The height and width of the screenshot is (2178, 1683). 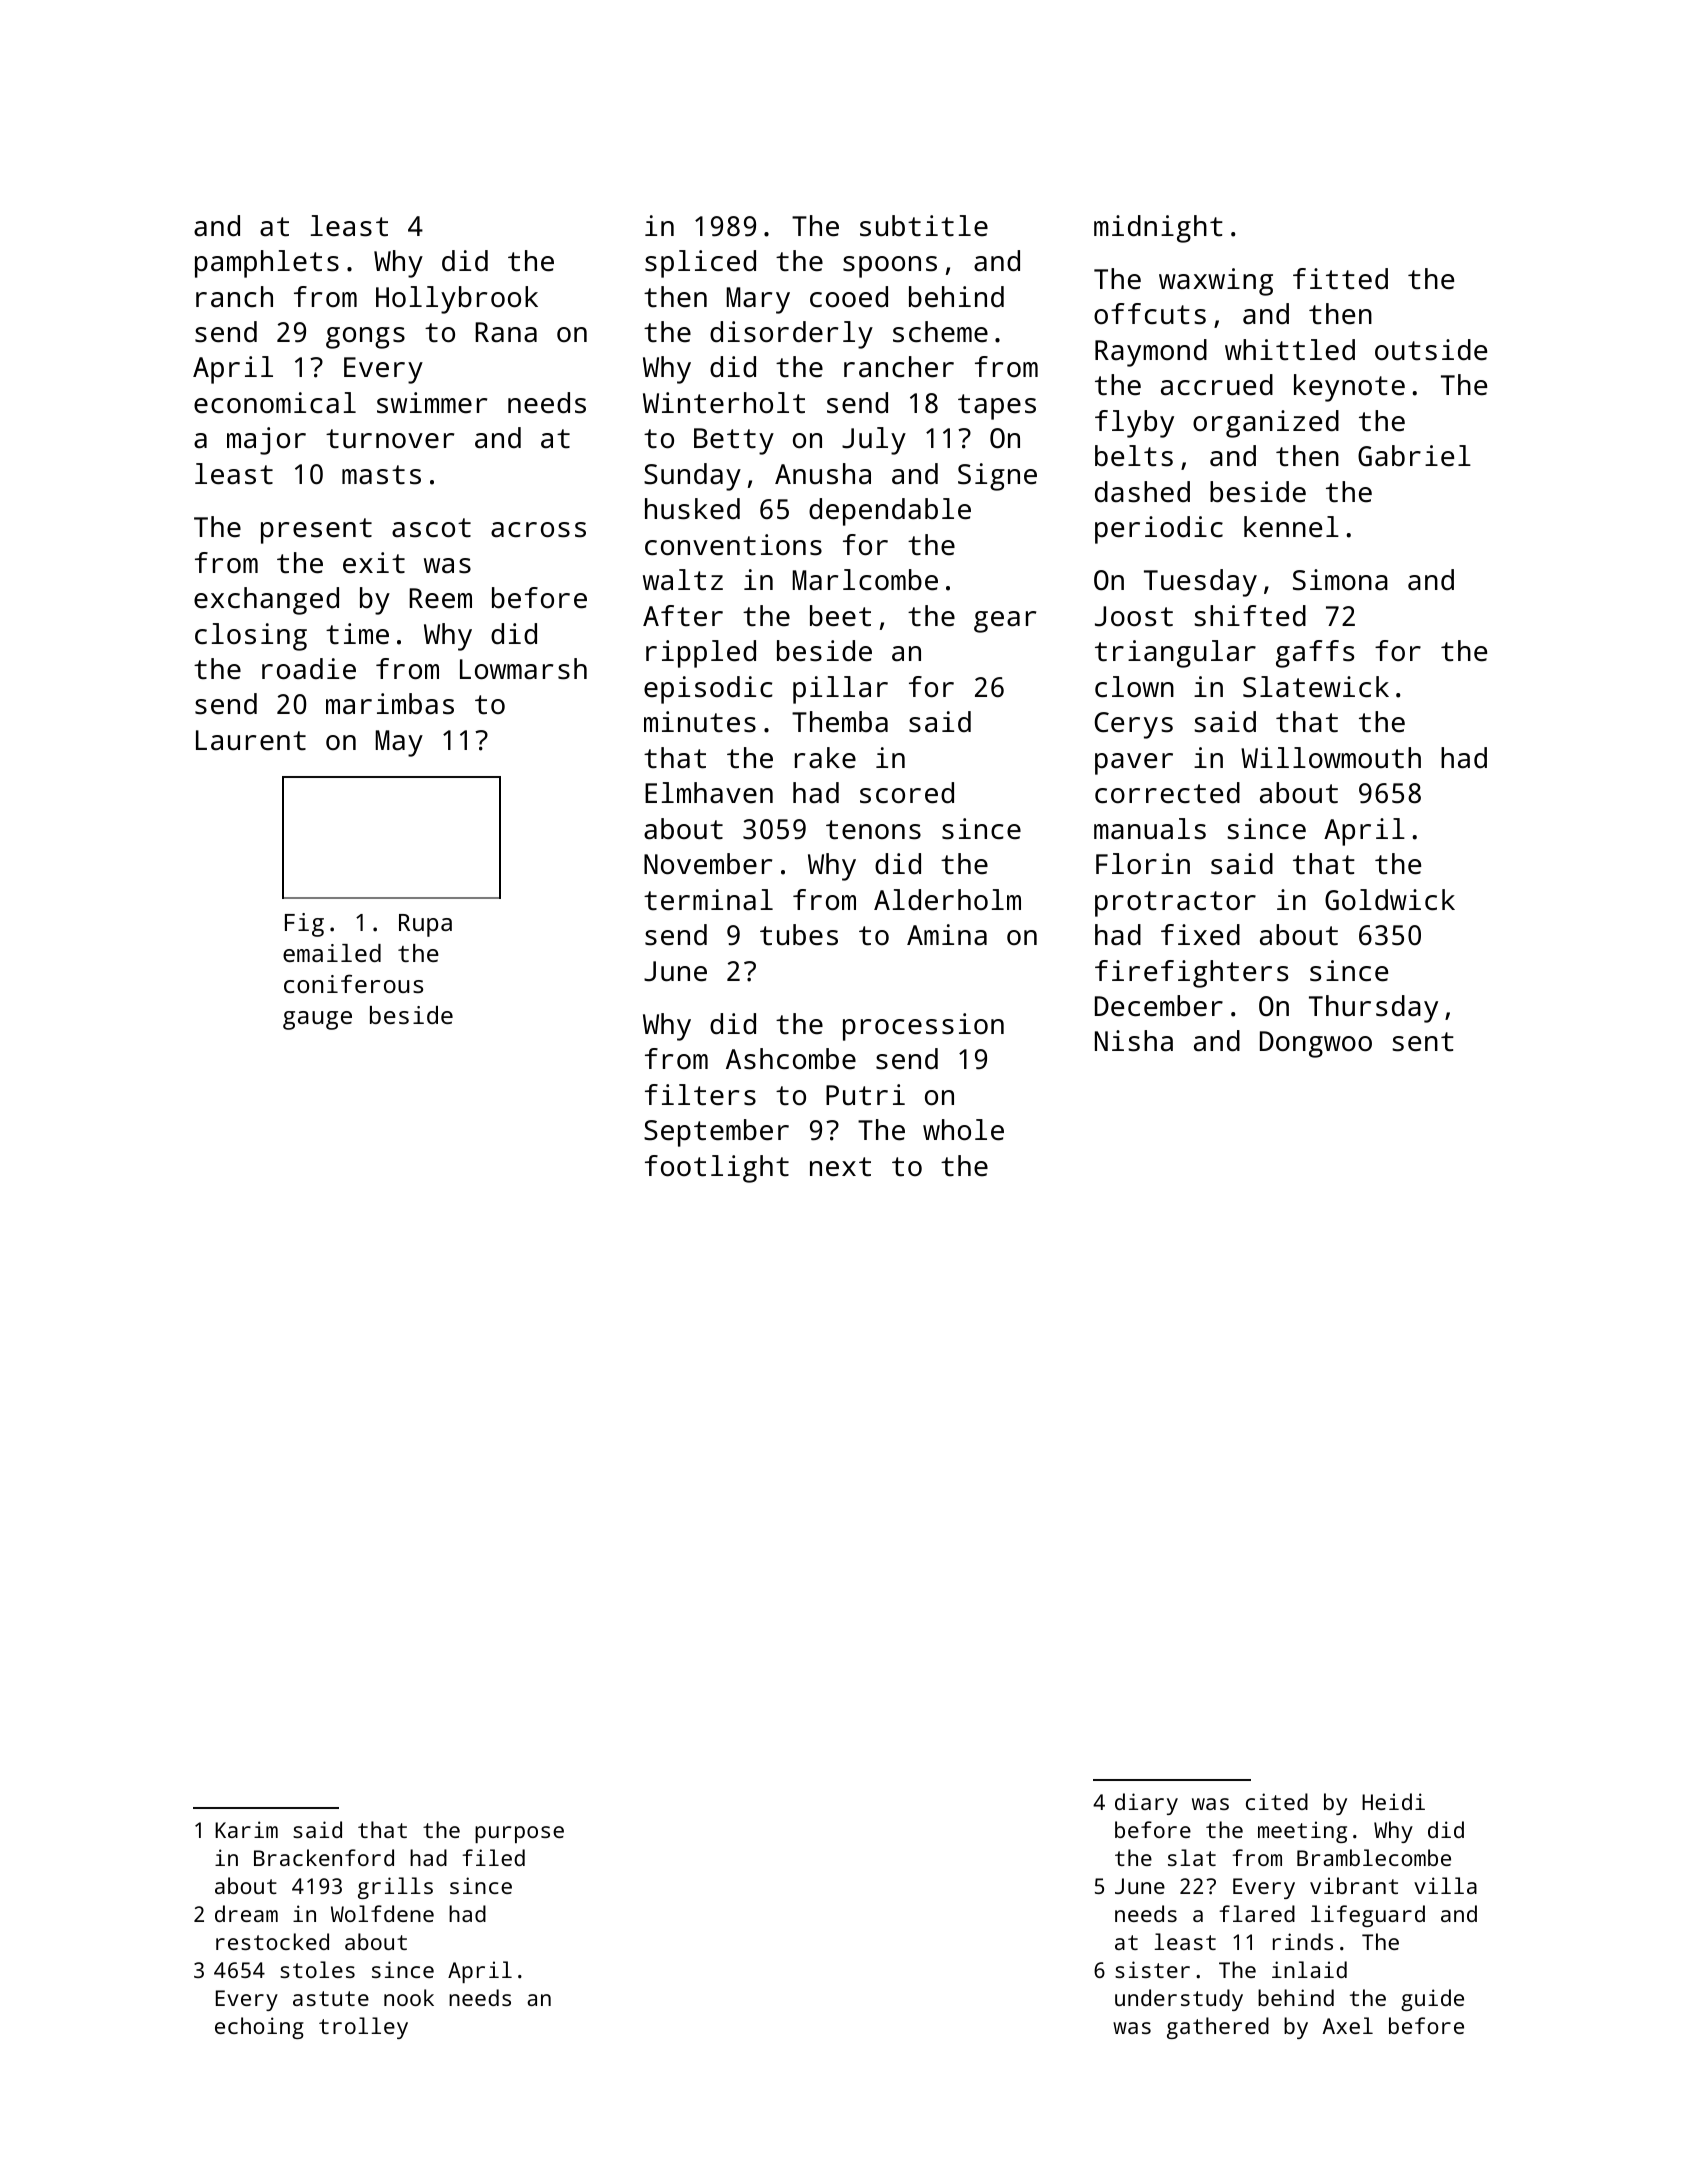 What do you see at coordinates (1291, 527) in the screenshot?
I see `kennel` at bounding box center [1291, 527].
